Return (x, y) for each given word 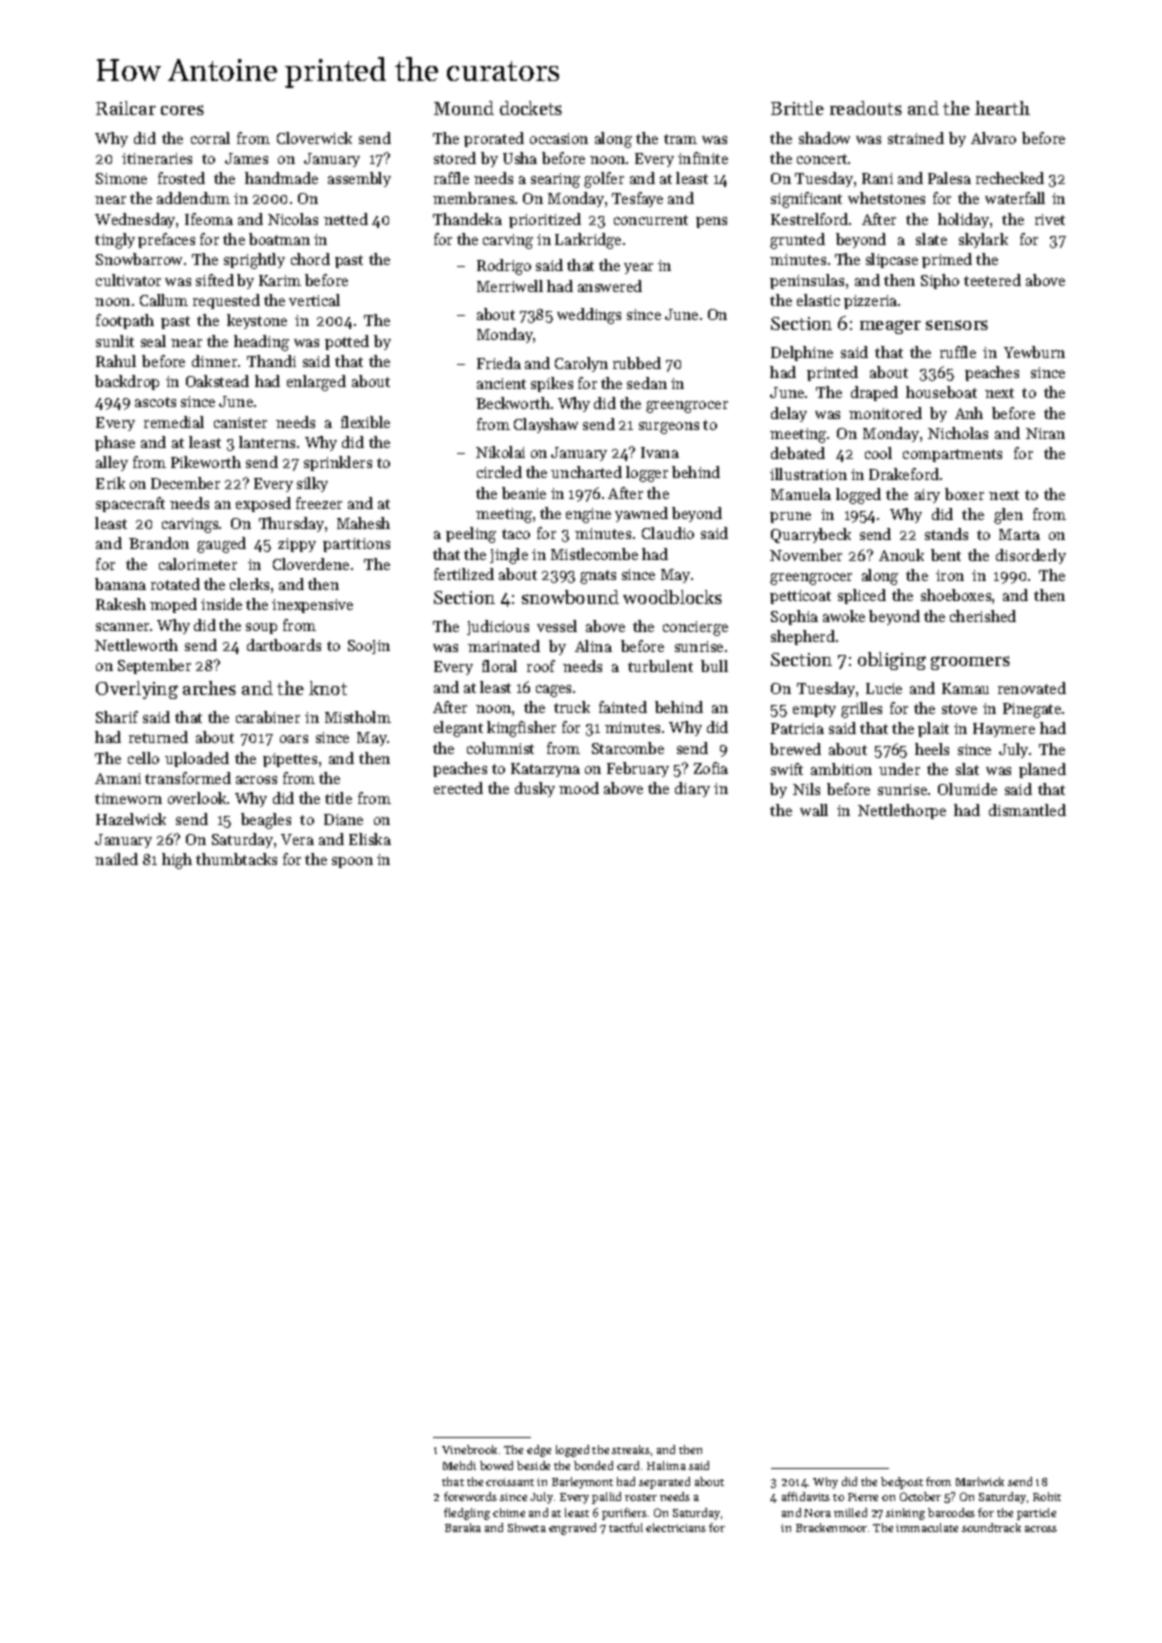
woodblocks (672, 597)
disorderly (1031, 556)
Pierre (863, 1497)
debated (798, 453)
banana (120, 584)
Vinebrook (469, 1449)
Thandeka (467, 219)
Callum (164, 300)
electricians (676, 1527)
